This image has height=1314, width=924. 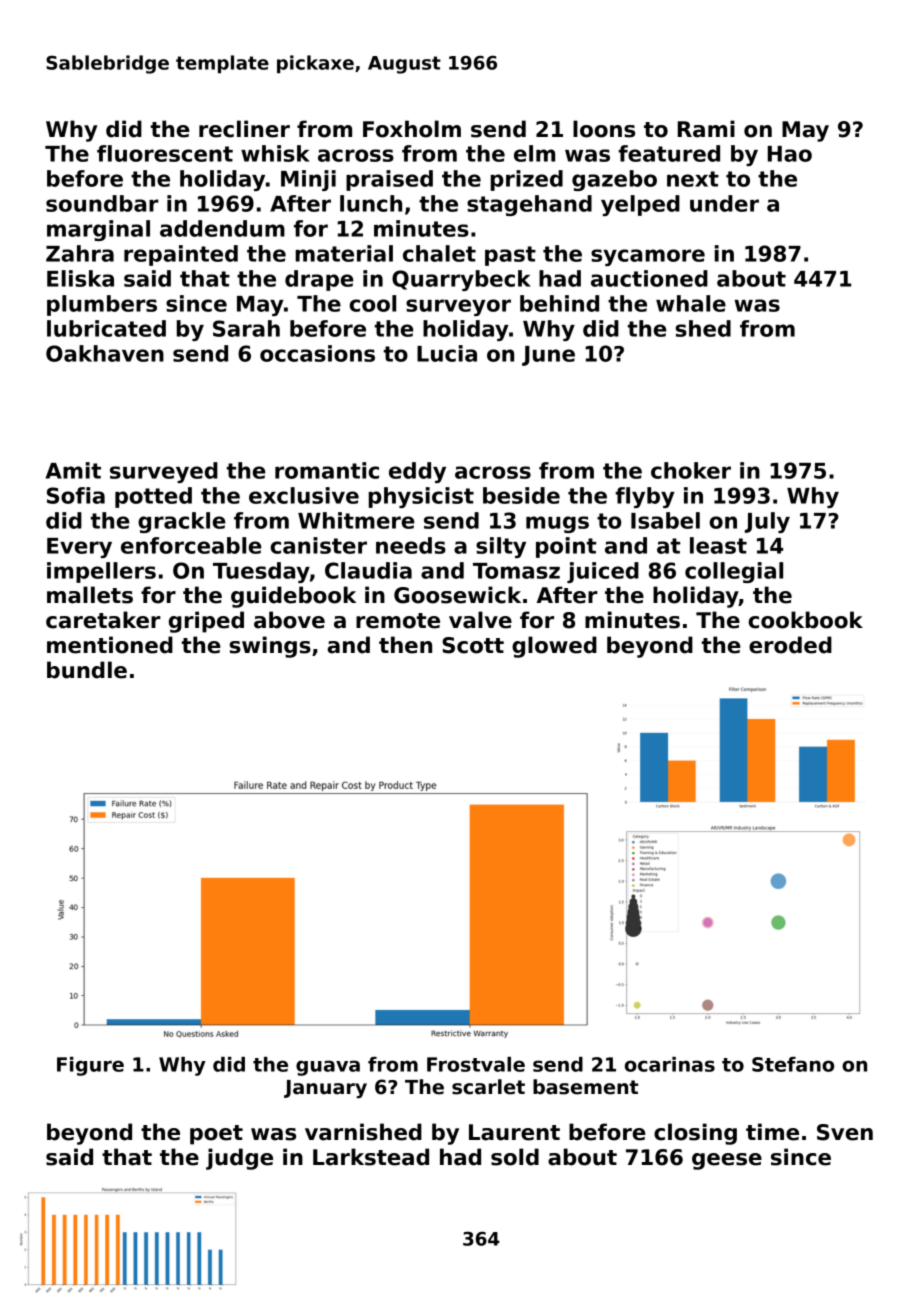 What do you see at coordinates (328, 1068) in the image?
I see `guava` at bounding box center [328, 1068].
